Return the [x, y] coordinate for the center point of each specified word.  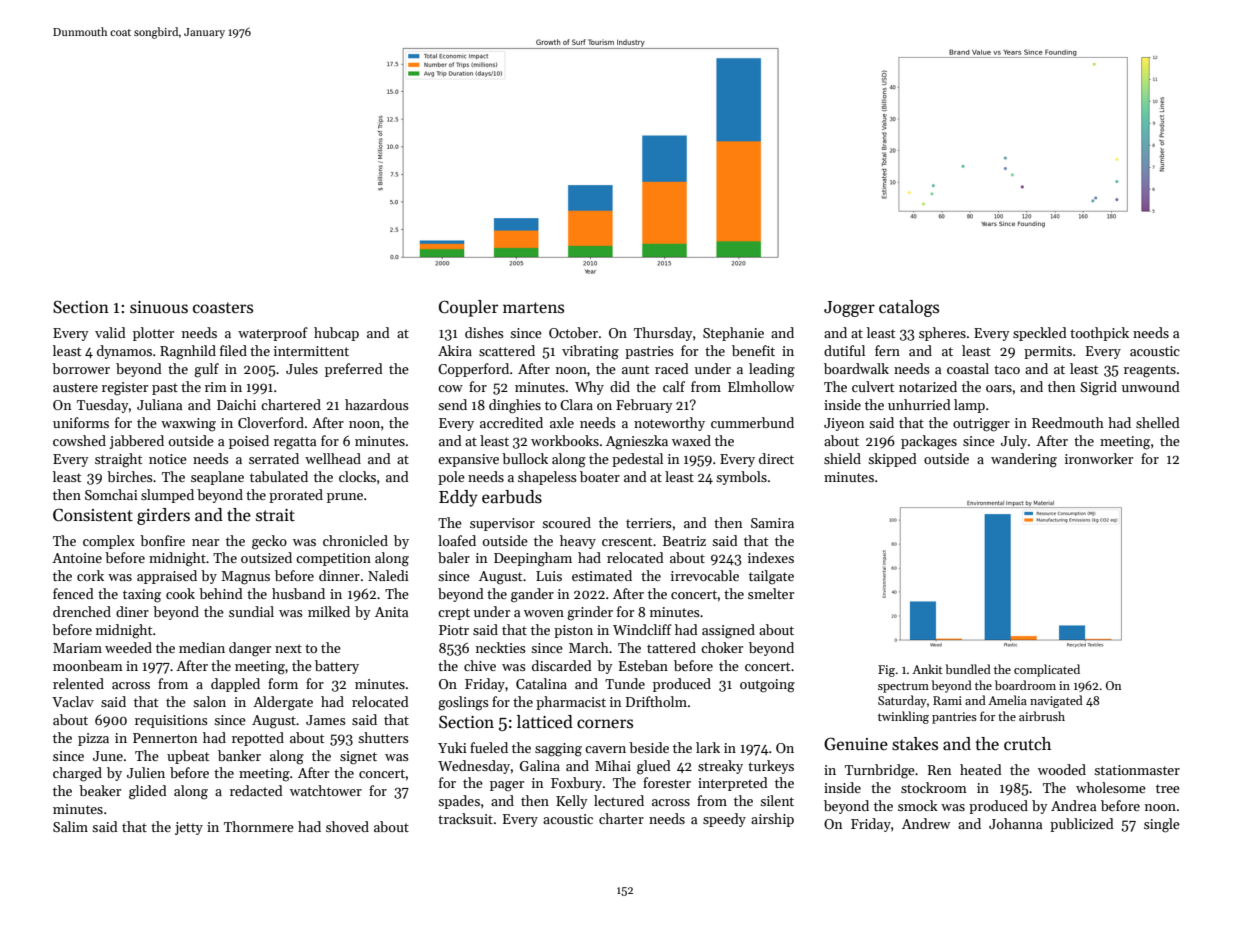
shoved [347, 826]
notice [168, 459]
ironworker [1099, 458]
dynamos [124, 352]
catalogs [909, 308]
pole [451, 478]
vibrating [590, 352]
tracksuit [465, 818]
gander [532, 595]
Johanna [1015, 823]
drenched [82, 611]
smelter [771, 593]
